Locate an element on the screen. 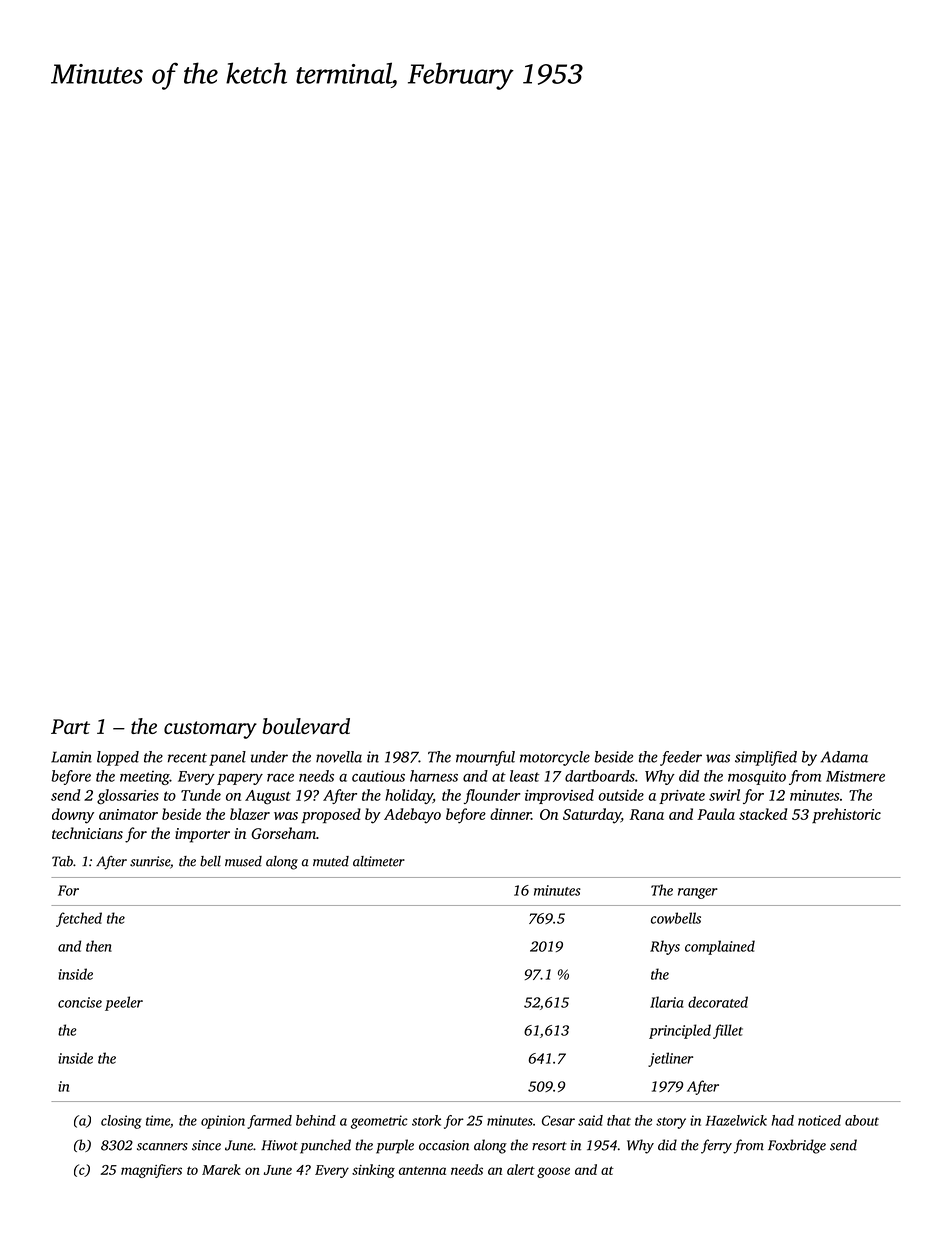  peeler is located at coordinates (124, 1003).
